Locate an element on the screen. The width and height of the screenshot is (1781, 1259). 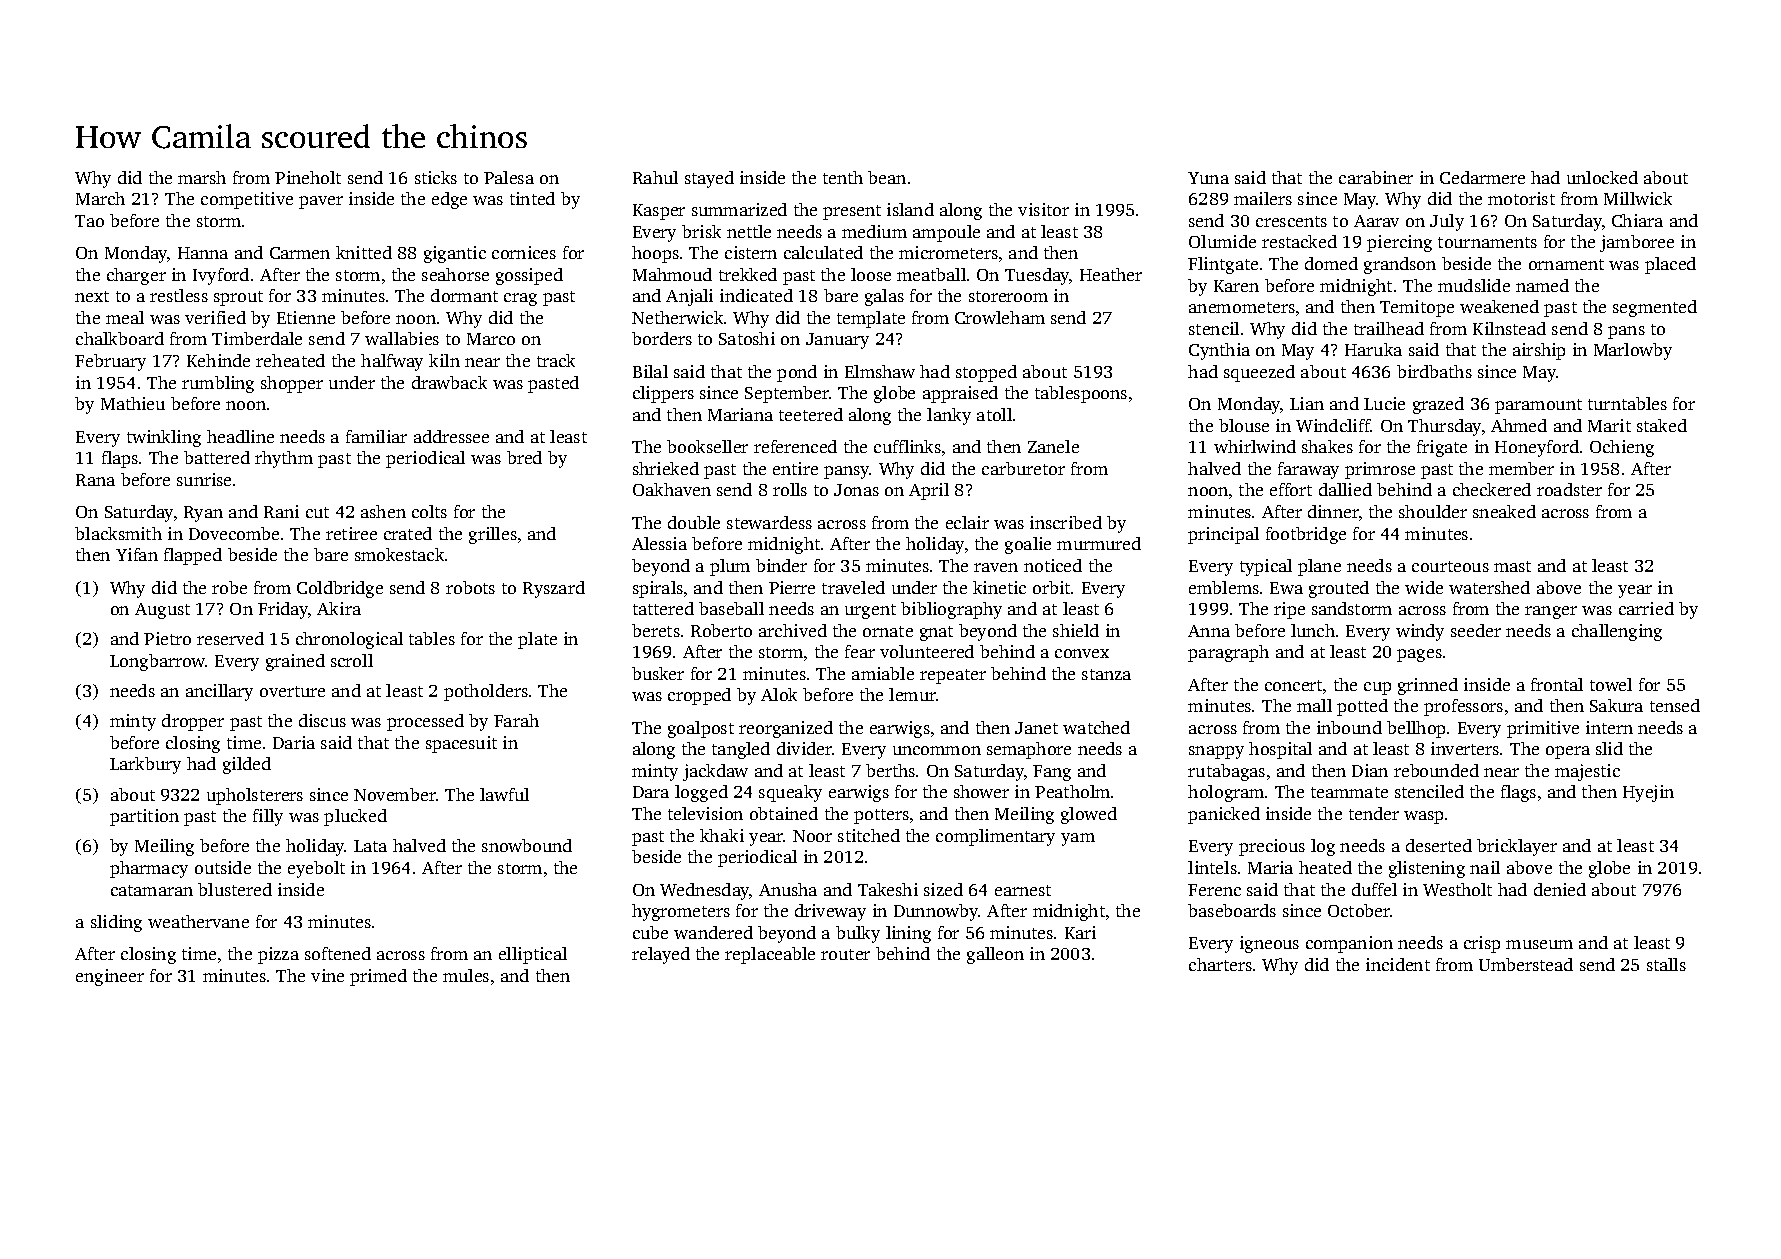
cornices is located at coordinates (524, 252).
